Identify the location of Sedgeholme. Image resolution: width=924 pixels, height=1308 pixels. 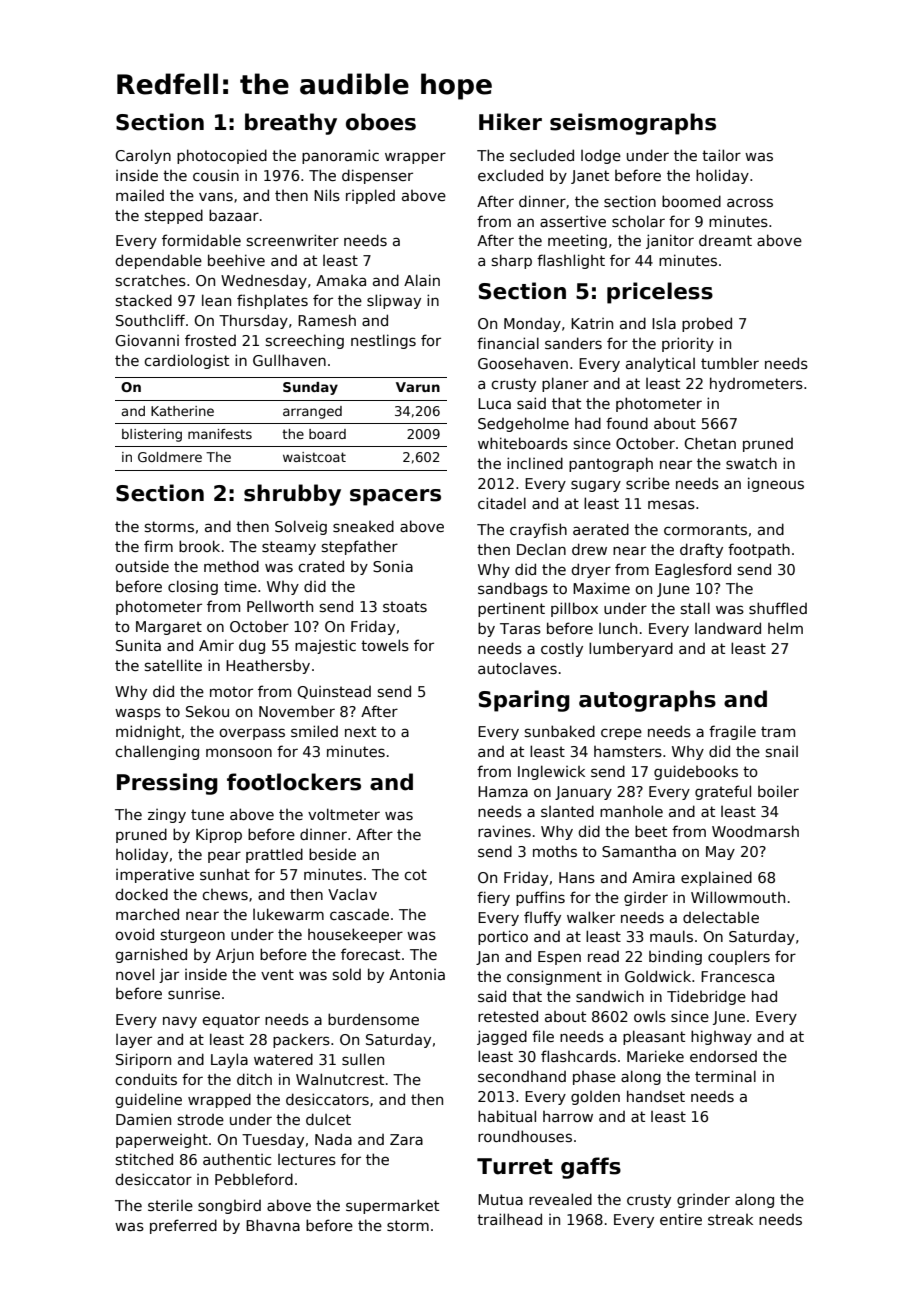
(523, 424).
